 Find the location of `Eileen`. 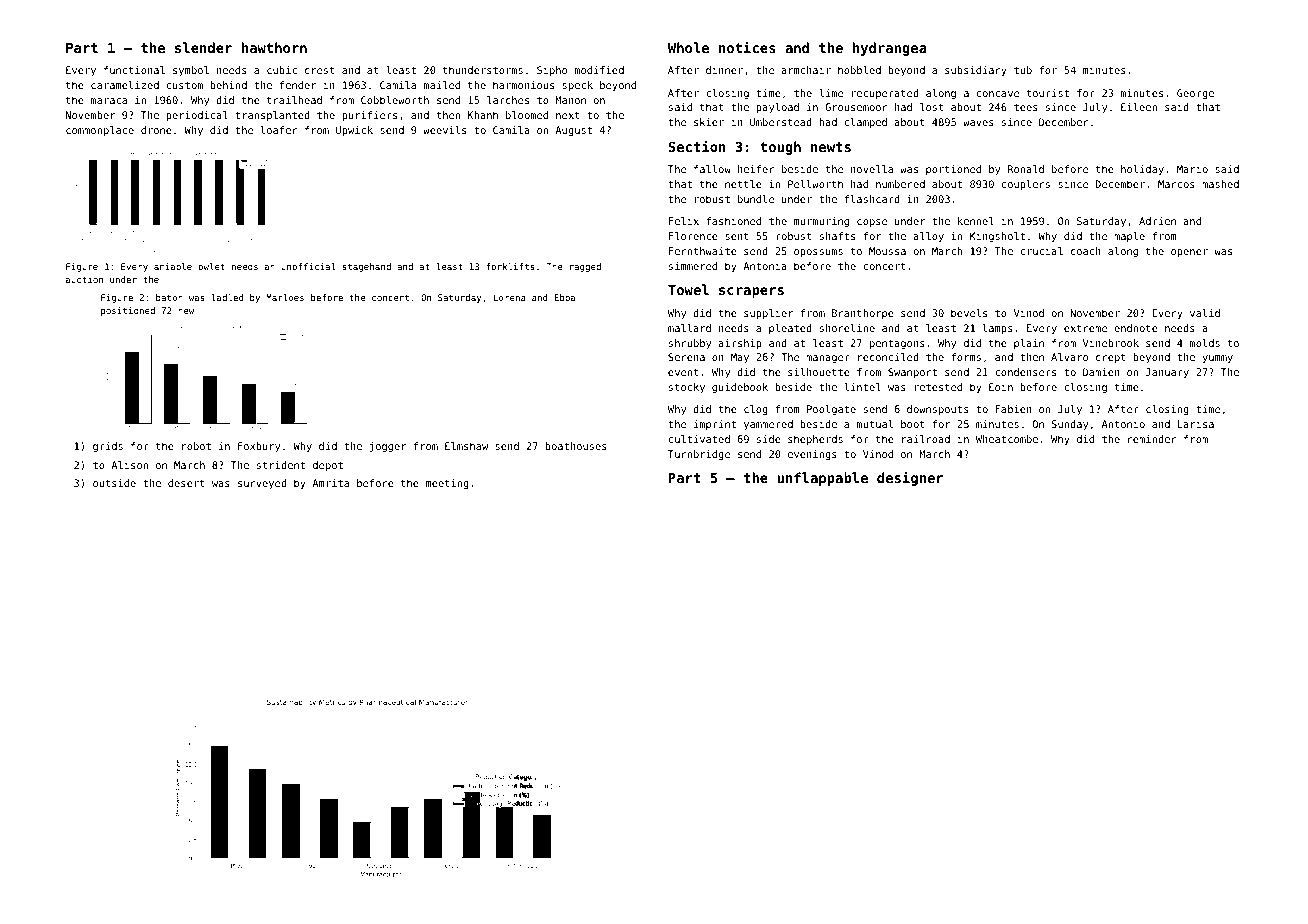

Eileen is located at coordinates (1139, 107).
